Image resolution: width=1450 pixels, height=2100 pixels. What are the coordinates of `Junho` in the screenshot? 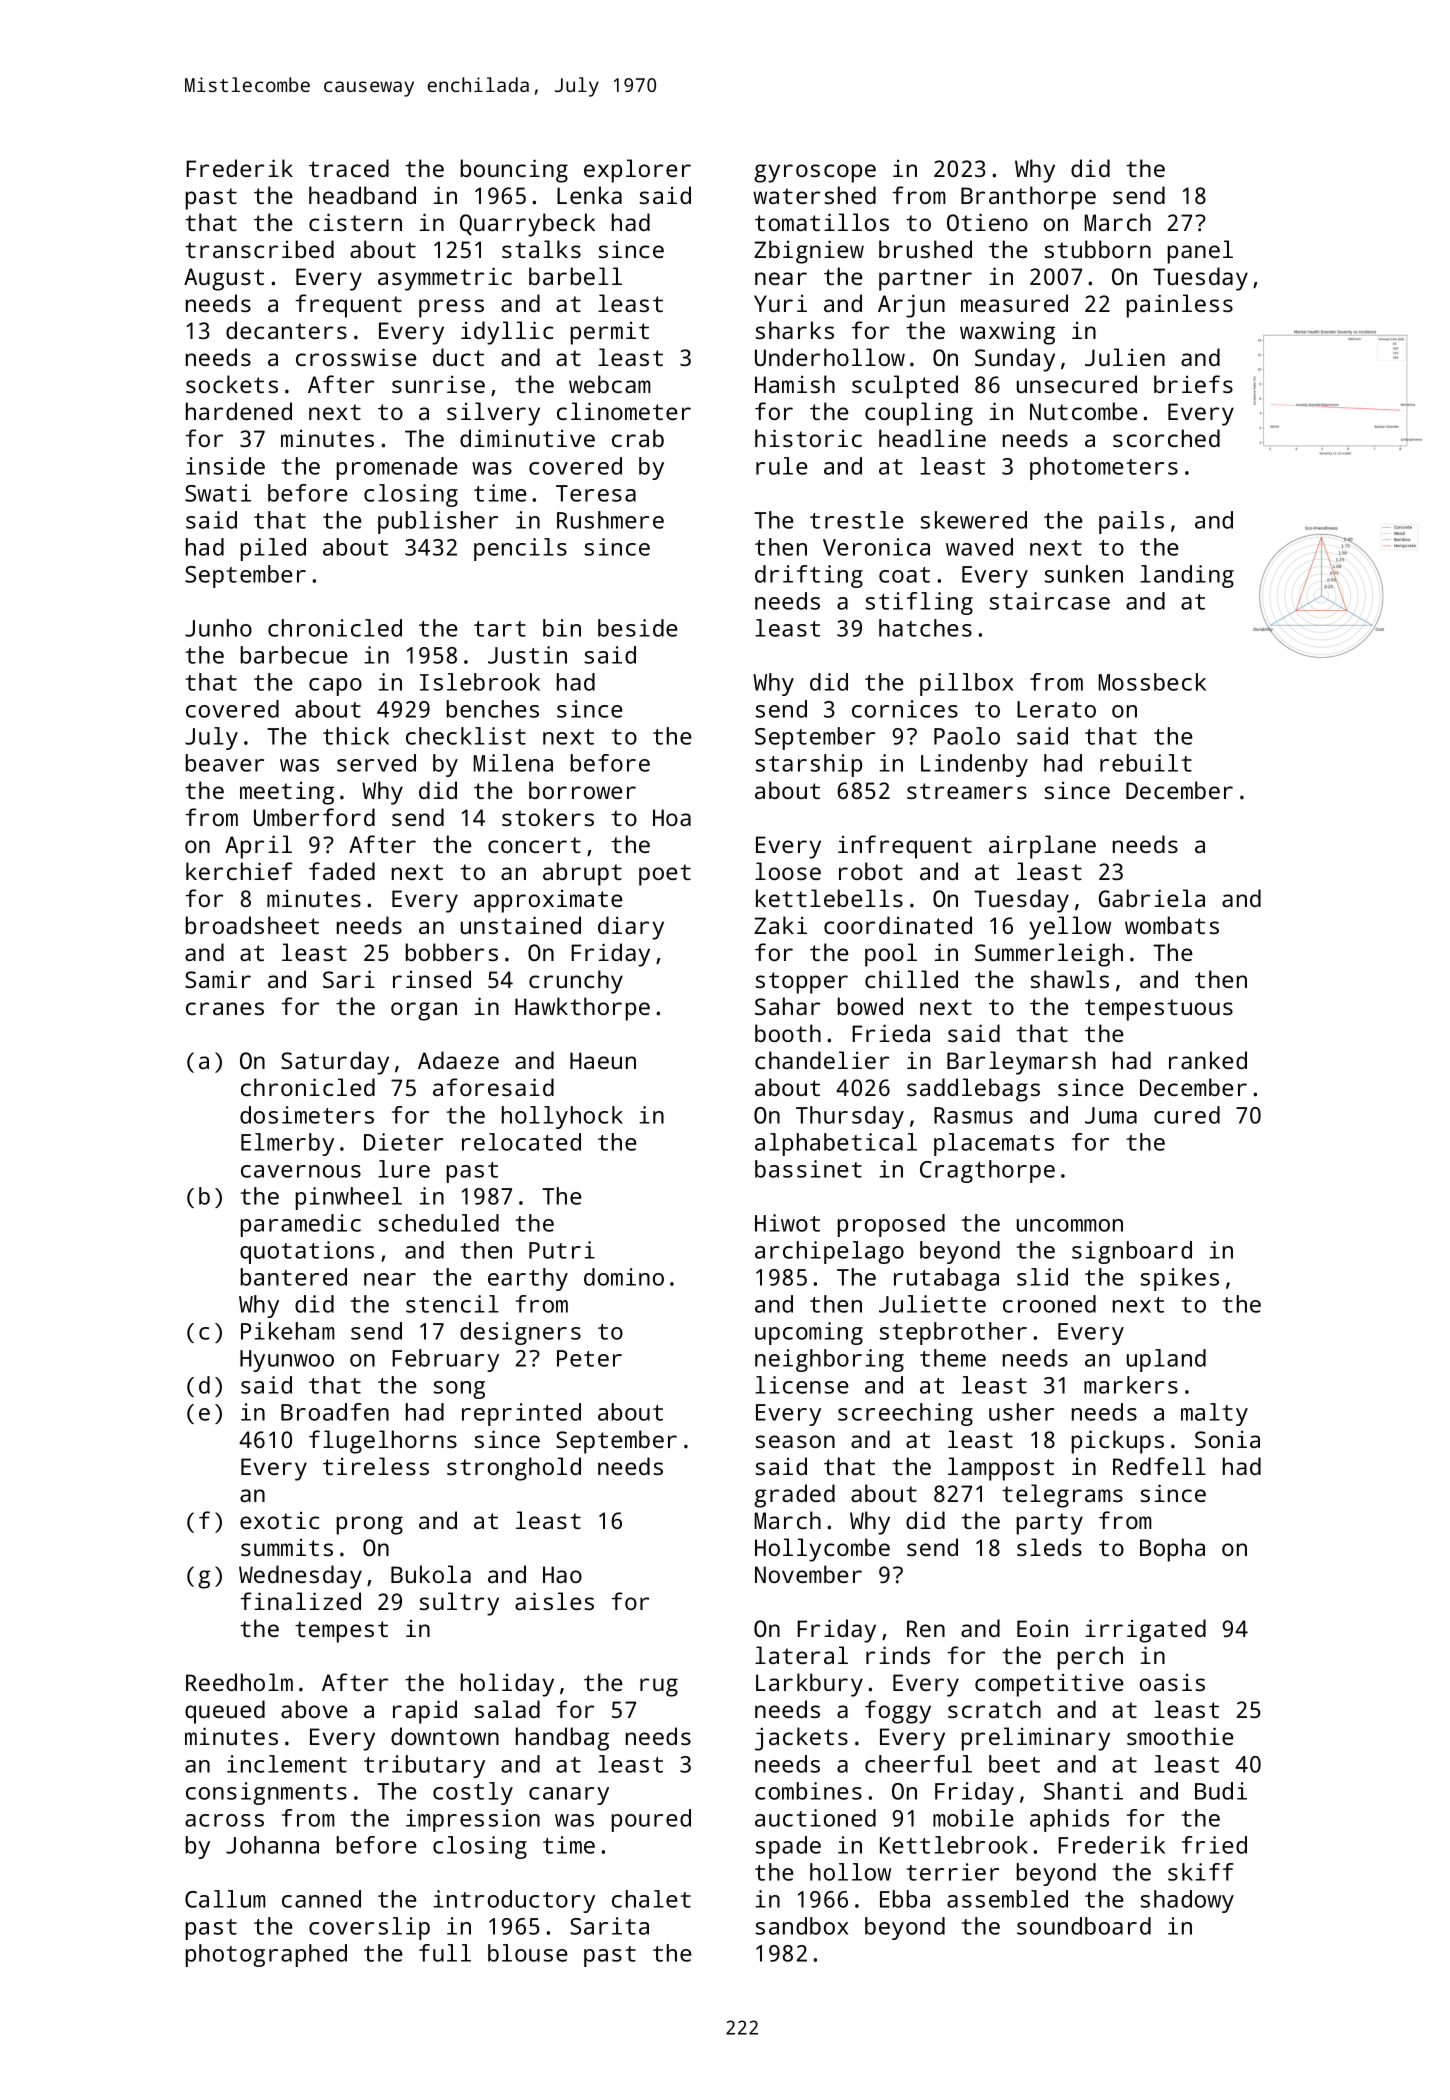 It's located at (218, 628).
